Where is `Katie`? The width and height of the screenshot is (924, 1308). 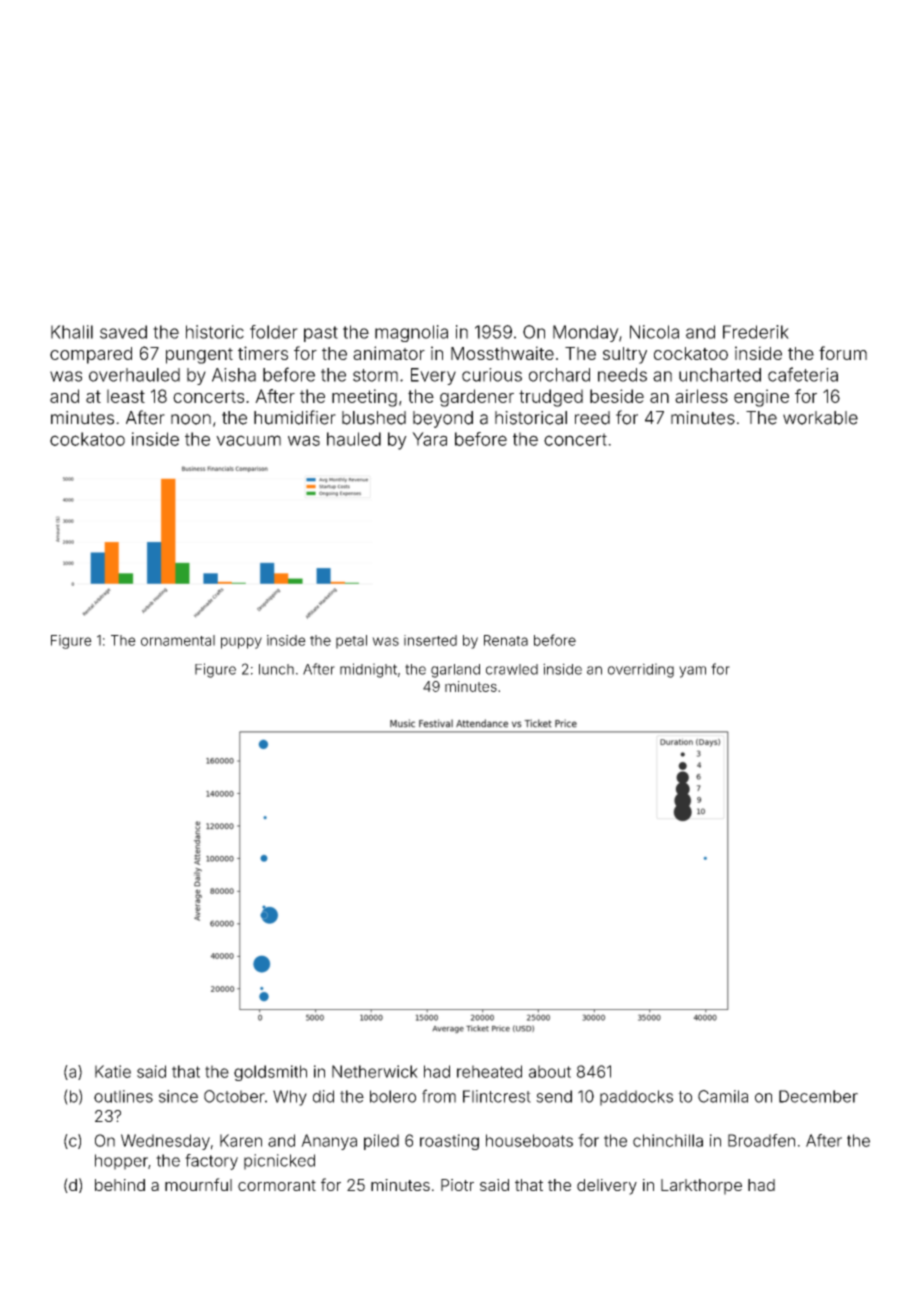 Katie is located at coordinates (113, 1071).
